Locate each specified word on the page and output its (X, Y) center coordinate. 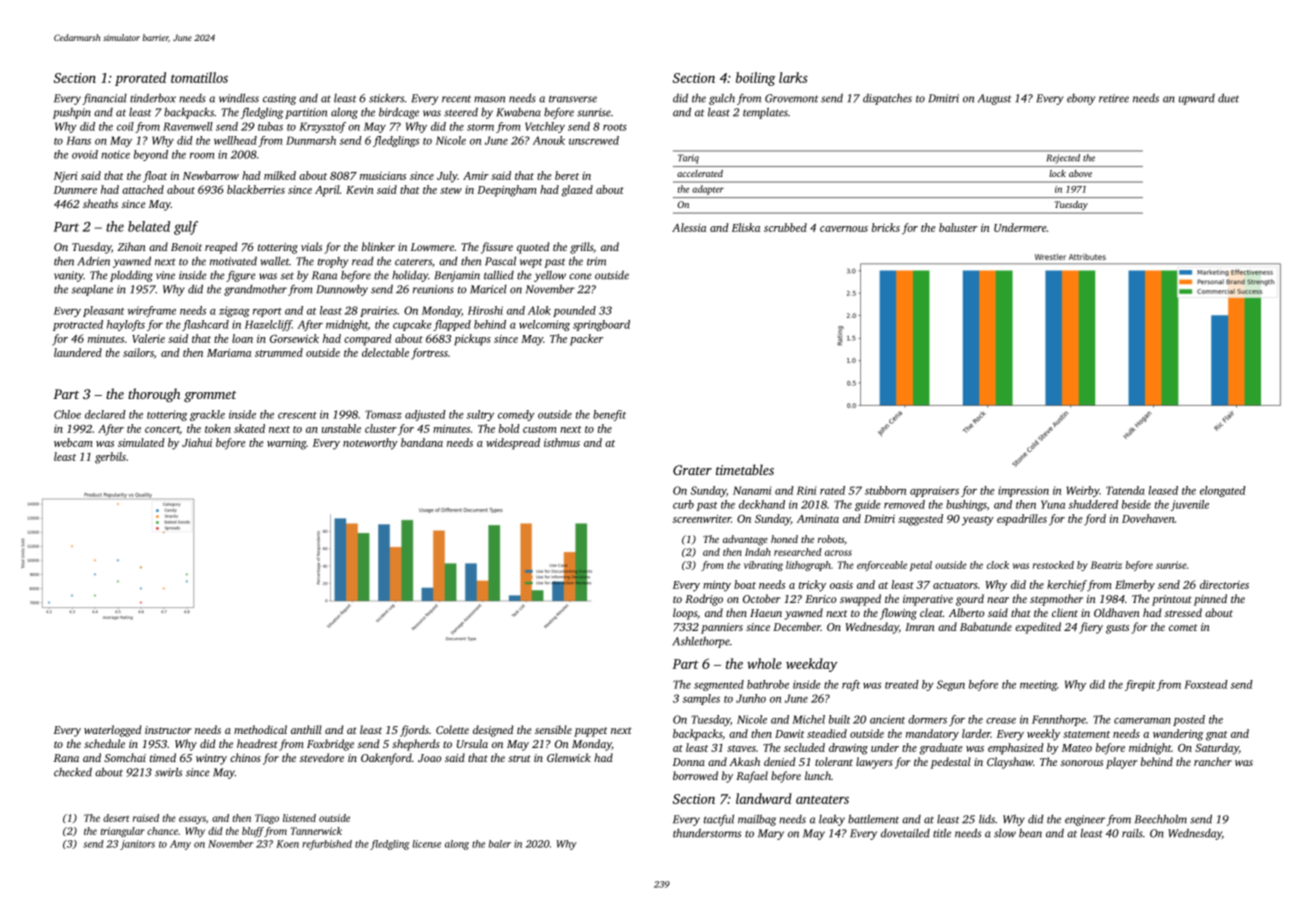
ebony (1081, 99)
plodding (131, 276)
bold (509, 428)
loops (685, 614)
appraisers (934, 491)
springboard (601, 325)
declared (105, 414)
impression (1023, 491)
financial (104, 99)
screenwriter (702, 518)
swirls (168, 772)
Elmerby (1135, 586)
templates (765, 113)
